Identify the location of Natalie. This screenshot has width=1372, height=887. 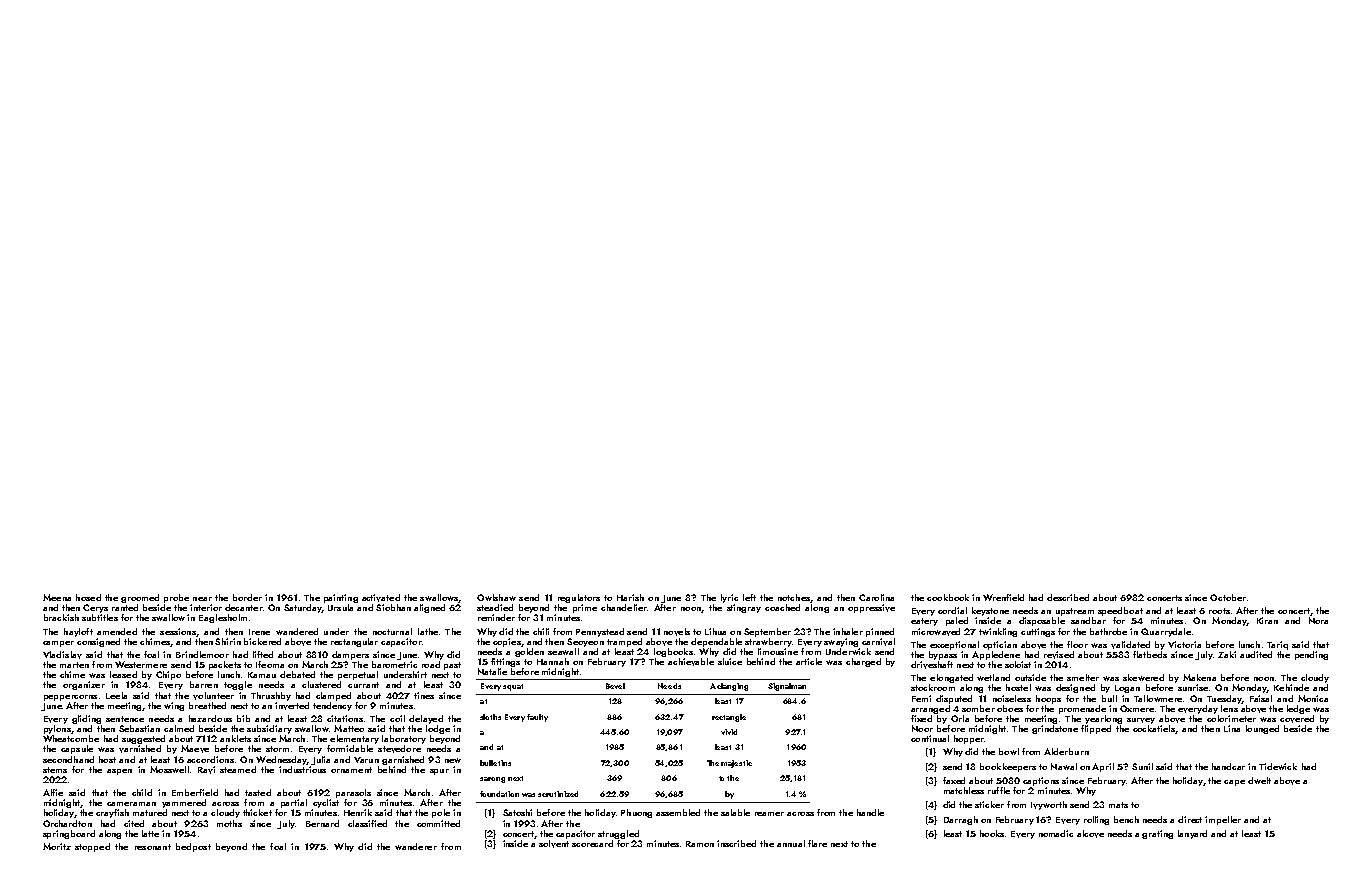
(492, 671).
